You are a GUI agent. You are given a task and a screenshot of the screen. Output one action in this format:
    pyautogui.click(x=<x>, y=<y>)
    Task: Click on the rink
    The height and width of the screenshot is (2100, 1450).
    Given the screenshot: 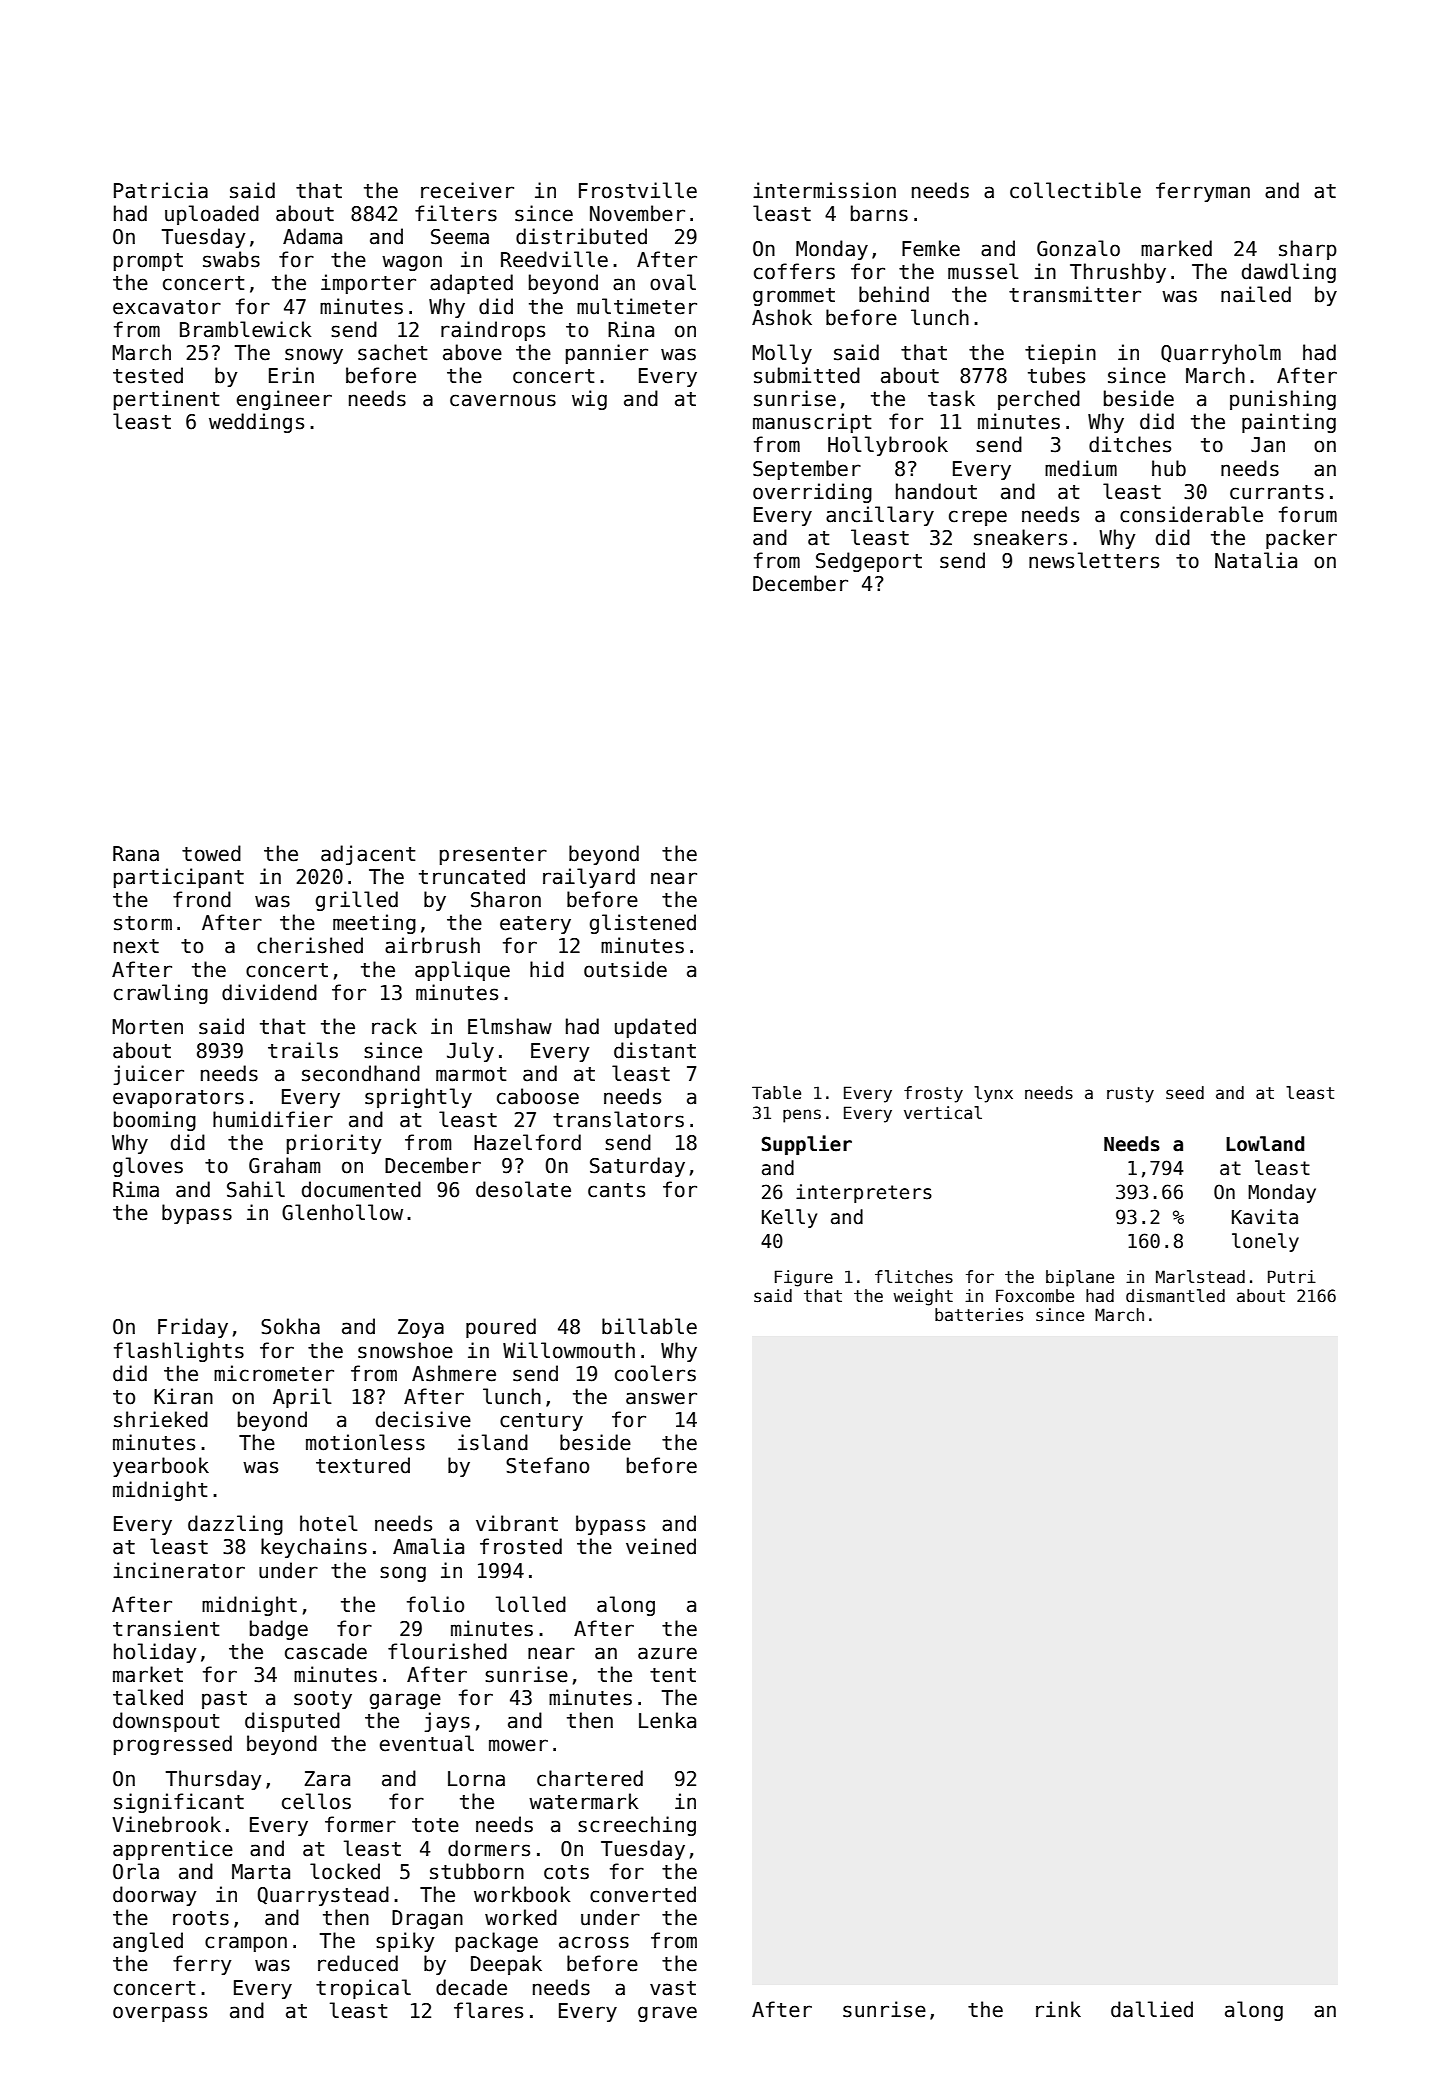 What is the action you would take?
    pyautogui.click(x=1058, y=2009)
